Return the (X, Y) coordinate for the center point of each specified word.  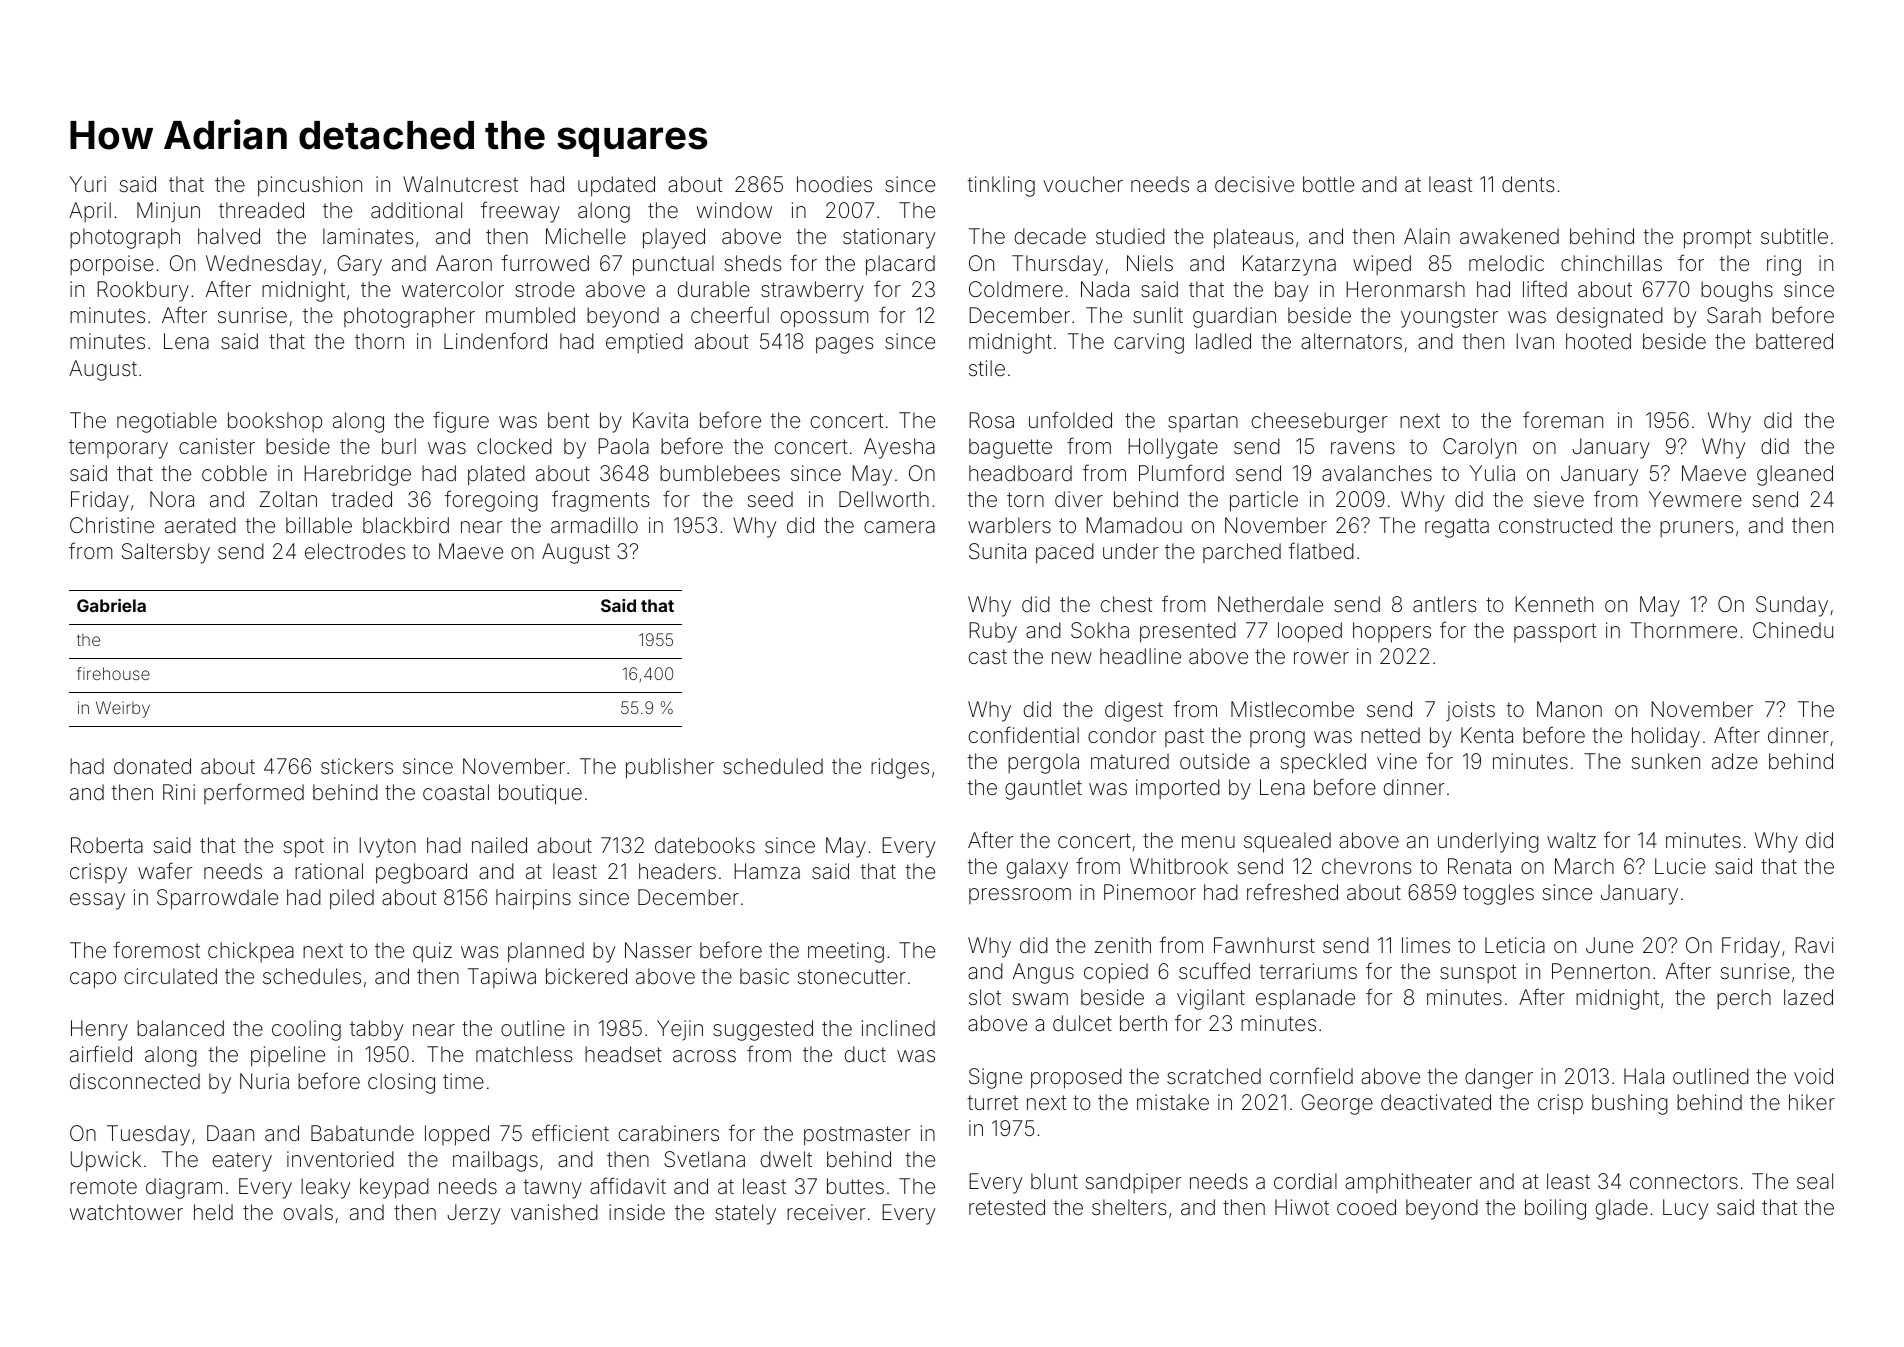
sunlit (1158, 315)
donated (152, 766)
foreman (1563, 419)
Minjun (168, 212)
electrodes (355, 551)
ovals (308, 1212)
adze (1735, 761)
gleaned (1795, 475)
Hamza (767, 871)
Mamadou (1134, 525)
